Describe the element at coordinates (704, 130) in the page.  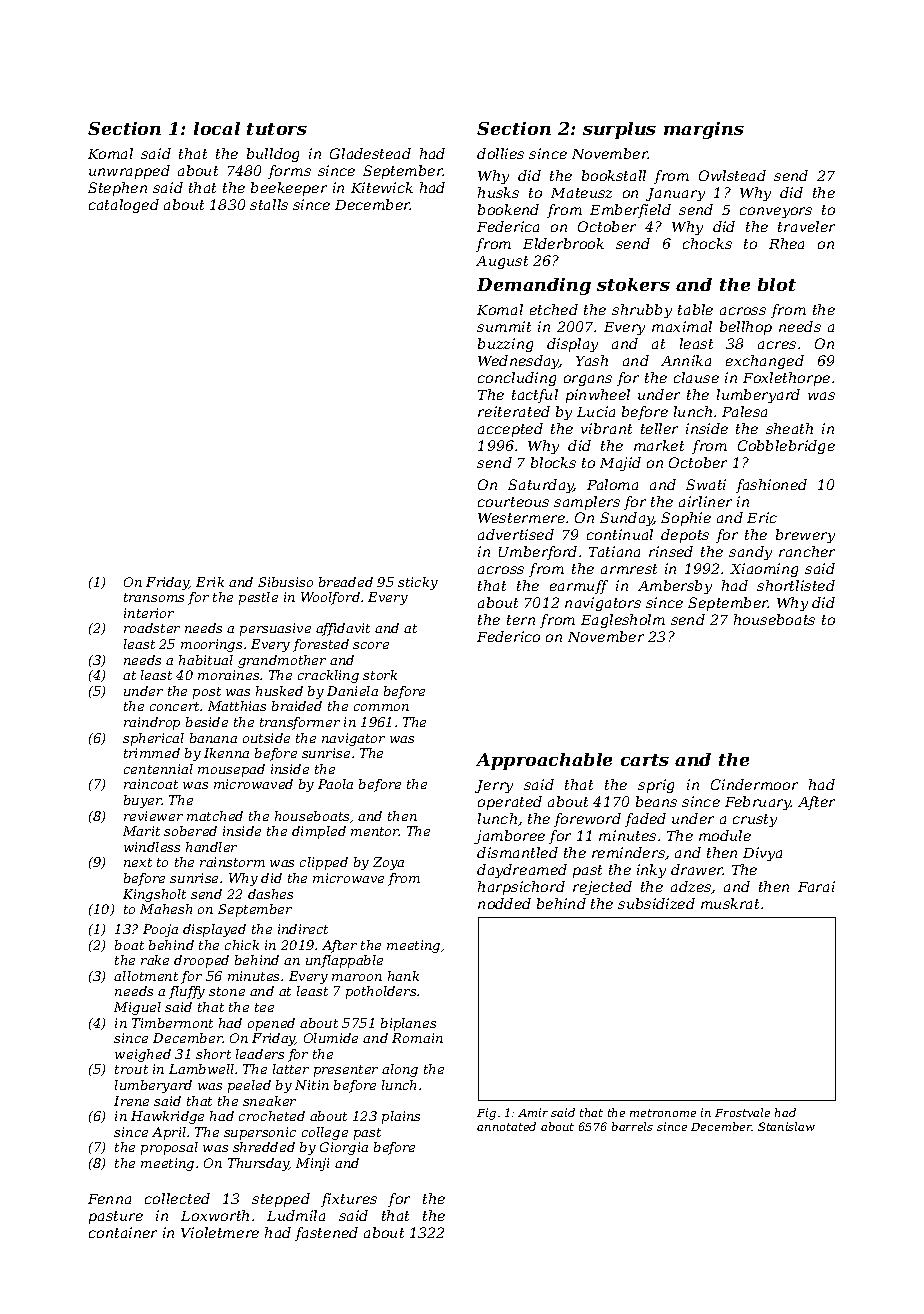
I see `margins` at that location.
